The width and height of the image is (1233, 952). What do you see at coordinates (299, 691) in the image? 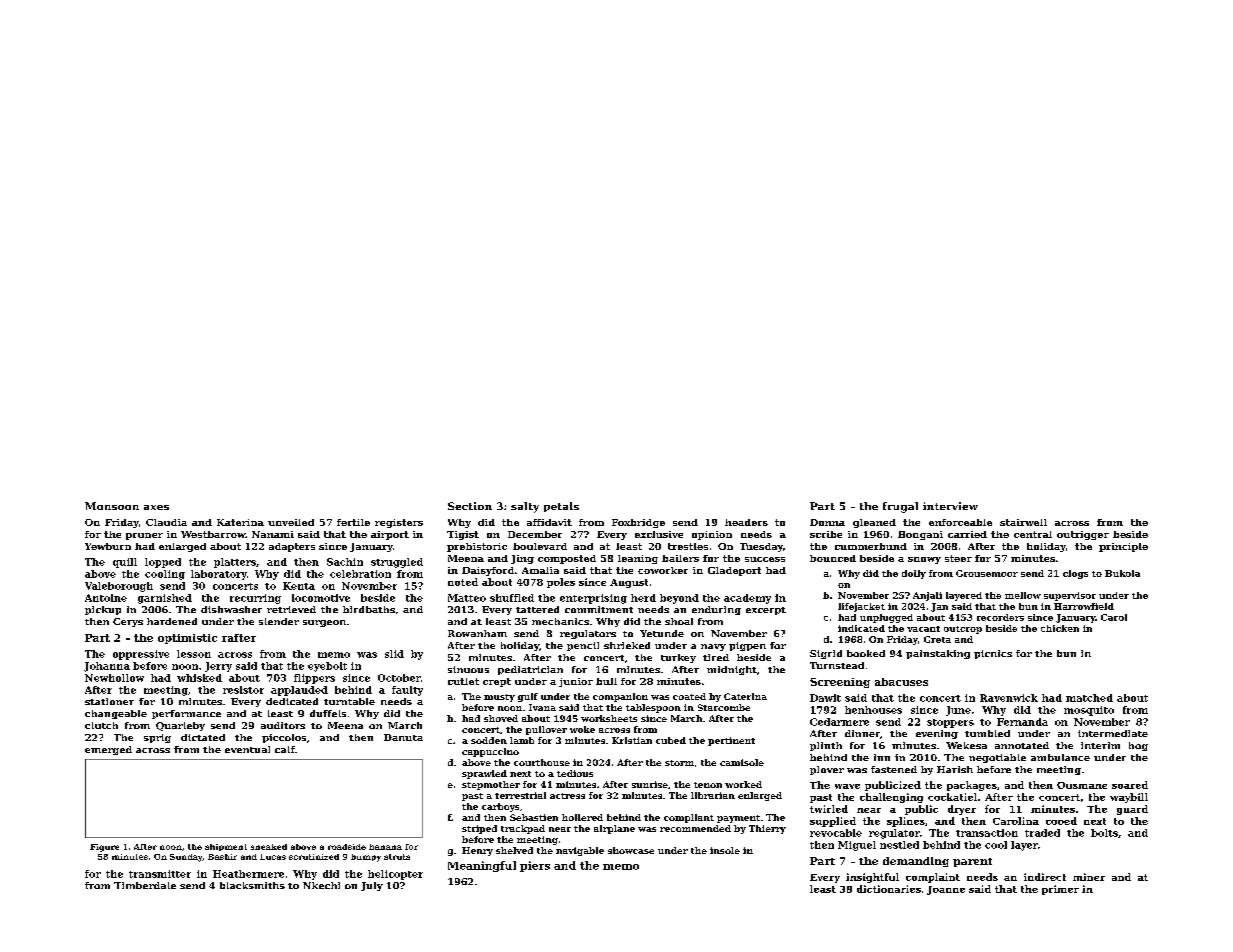
I see `applauded` at bounding box center [299, 691].
